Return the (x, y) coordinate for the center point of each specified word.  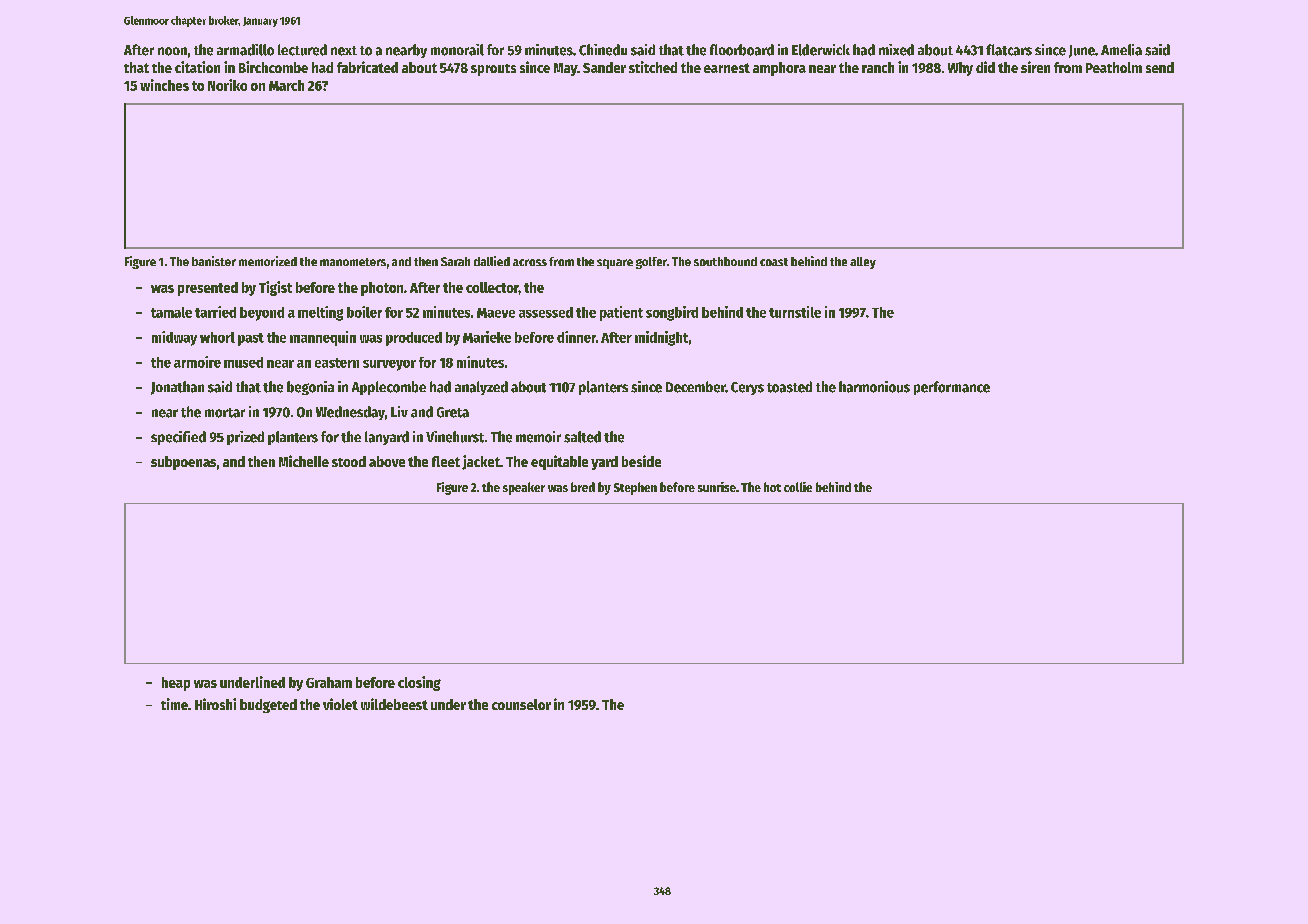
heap (176, 684)
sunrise (717, 487)
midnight (661, 338)
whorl (217, 337)
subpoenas (183, 463)
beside (641, 461)
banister (214, 261)
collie (798, 487)
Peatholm (1114, 67)
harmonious (874, 387)
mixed (896, 50)
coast (774, 262)
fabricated (367, 67)
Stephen (635, 488)
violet (340, 704)
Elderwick (821, 50)
